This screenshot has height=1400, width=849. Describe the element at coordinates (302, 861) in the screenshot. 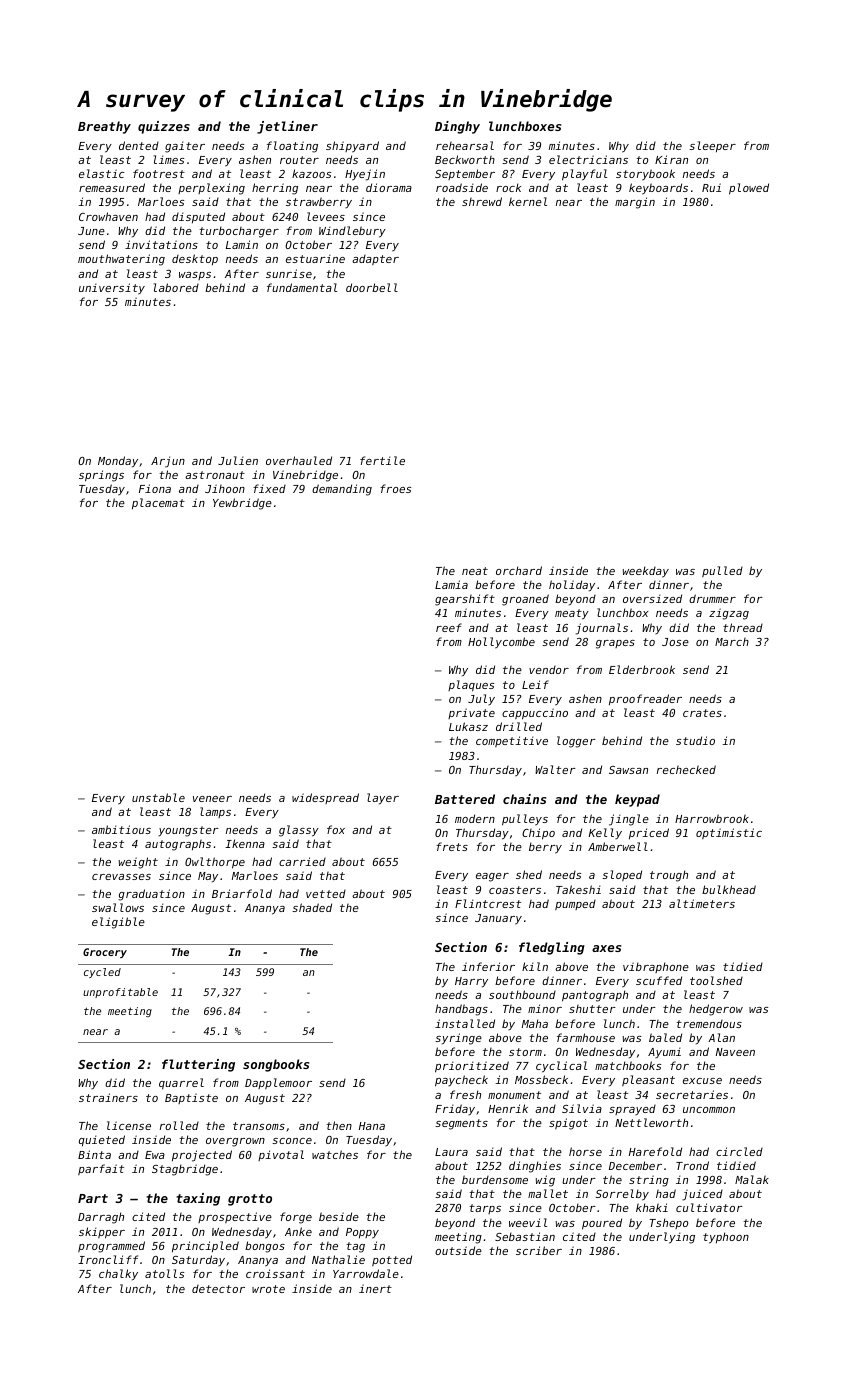

I see `carried` at that location.
